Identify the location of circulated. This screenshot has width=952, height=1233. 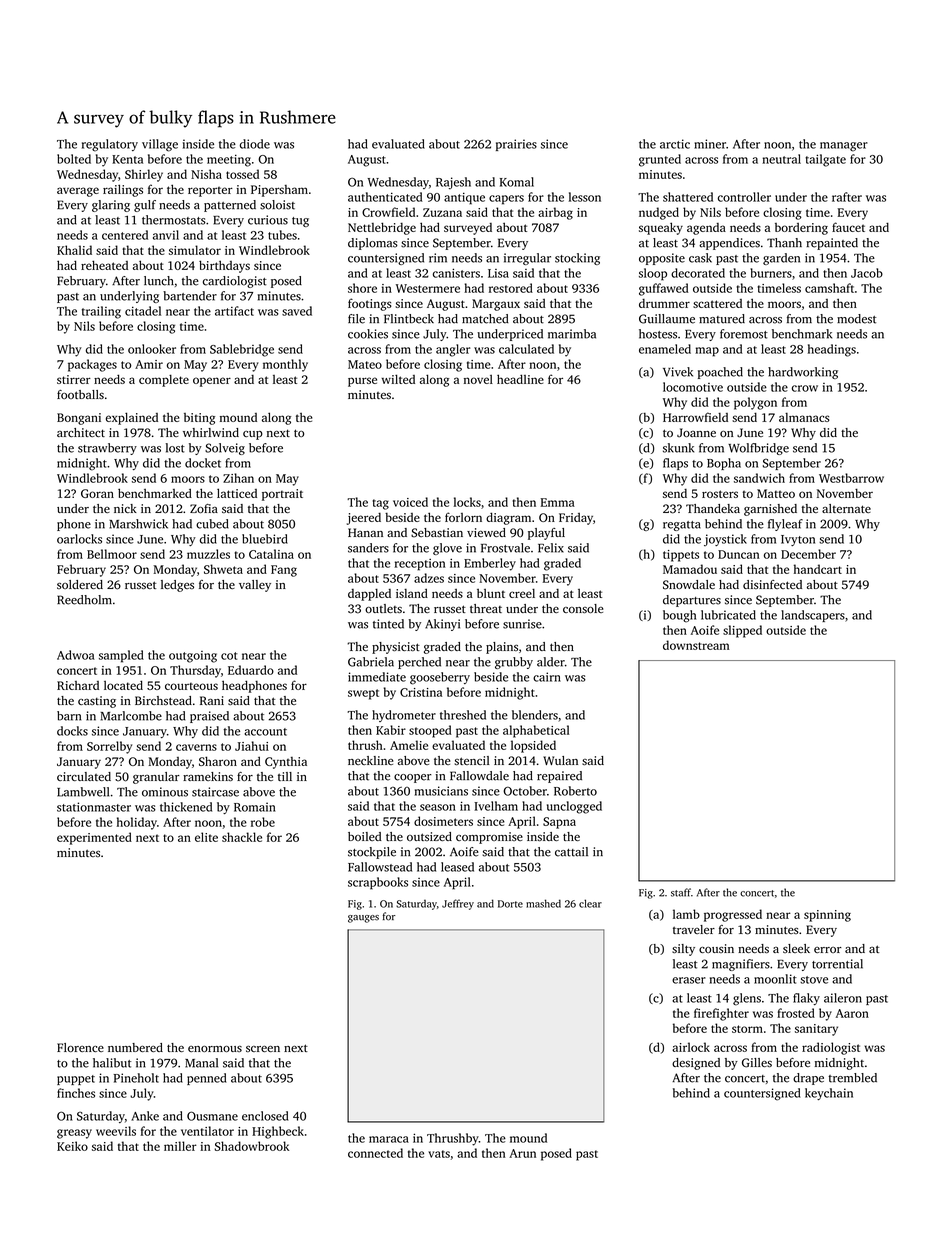
(84, 776).
